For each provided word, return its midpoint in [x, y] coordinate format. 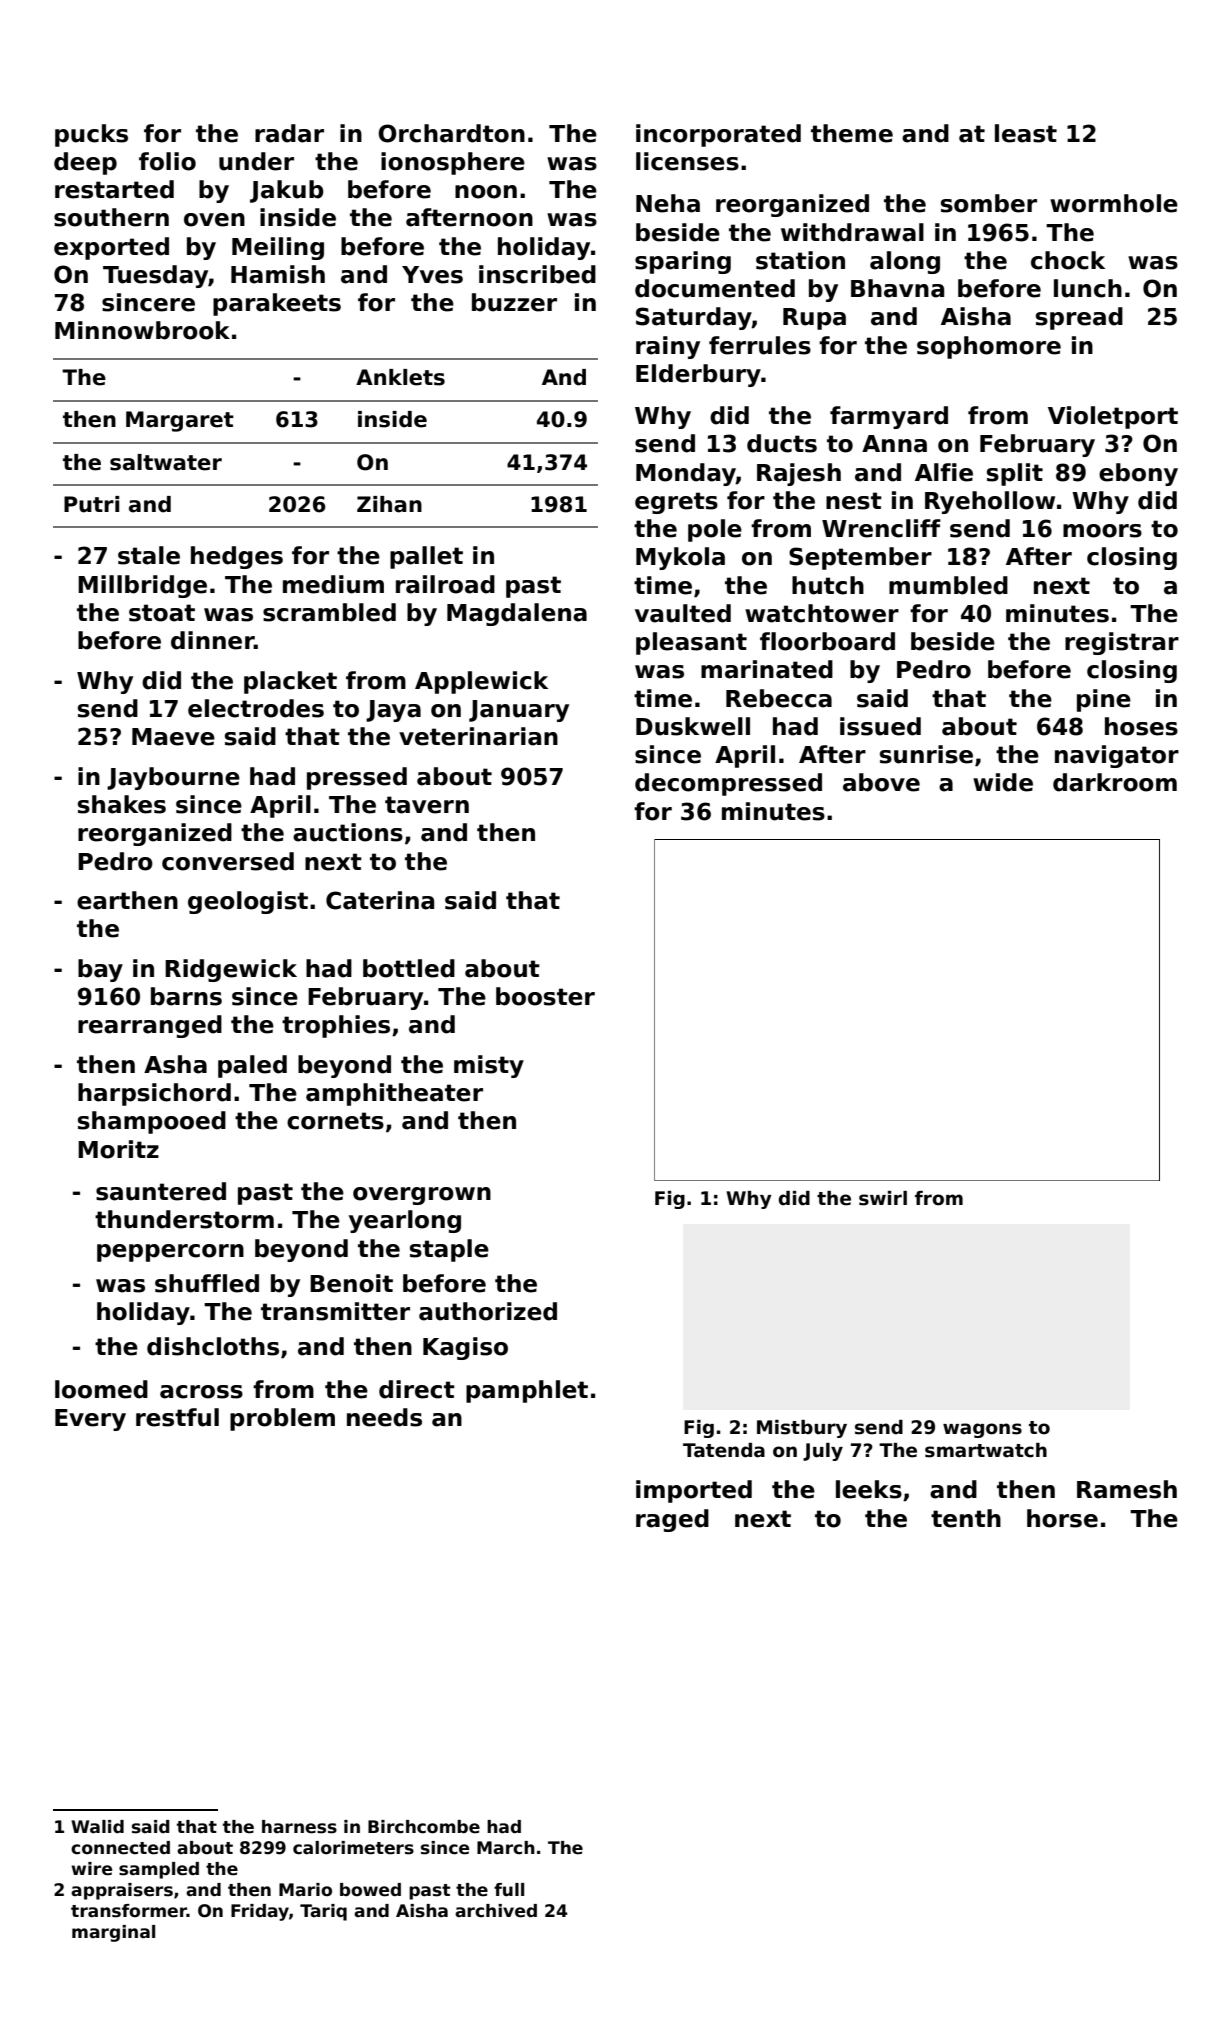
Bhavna [897, 288]
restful [177, 1417]
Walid [97, 1827]
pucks [91, 135]
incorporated [718, 135]
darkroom [1115, 782]
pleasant [691, 643]
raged [672, 1520]
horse [1062, 1518]
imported [694, 1491]
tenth [966, 1518]
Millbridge [142, 586]
